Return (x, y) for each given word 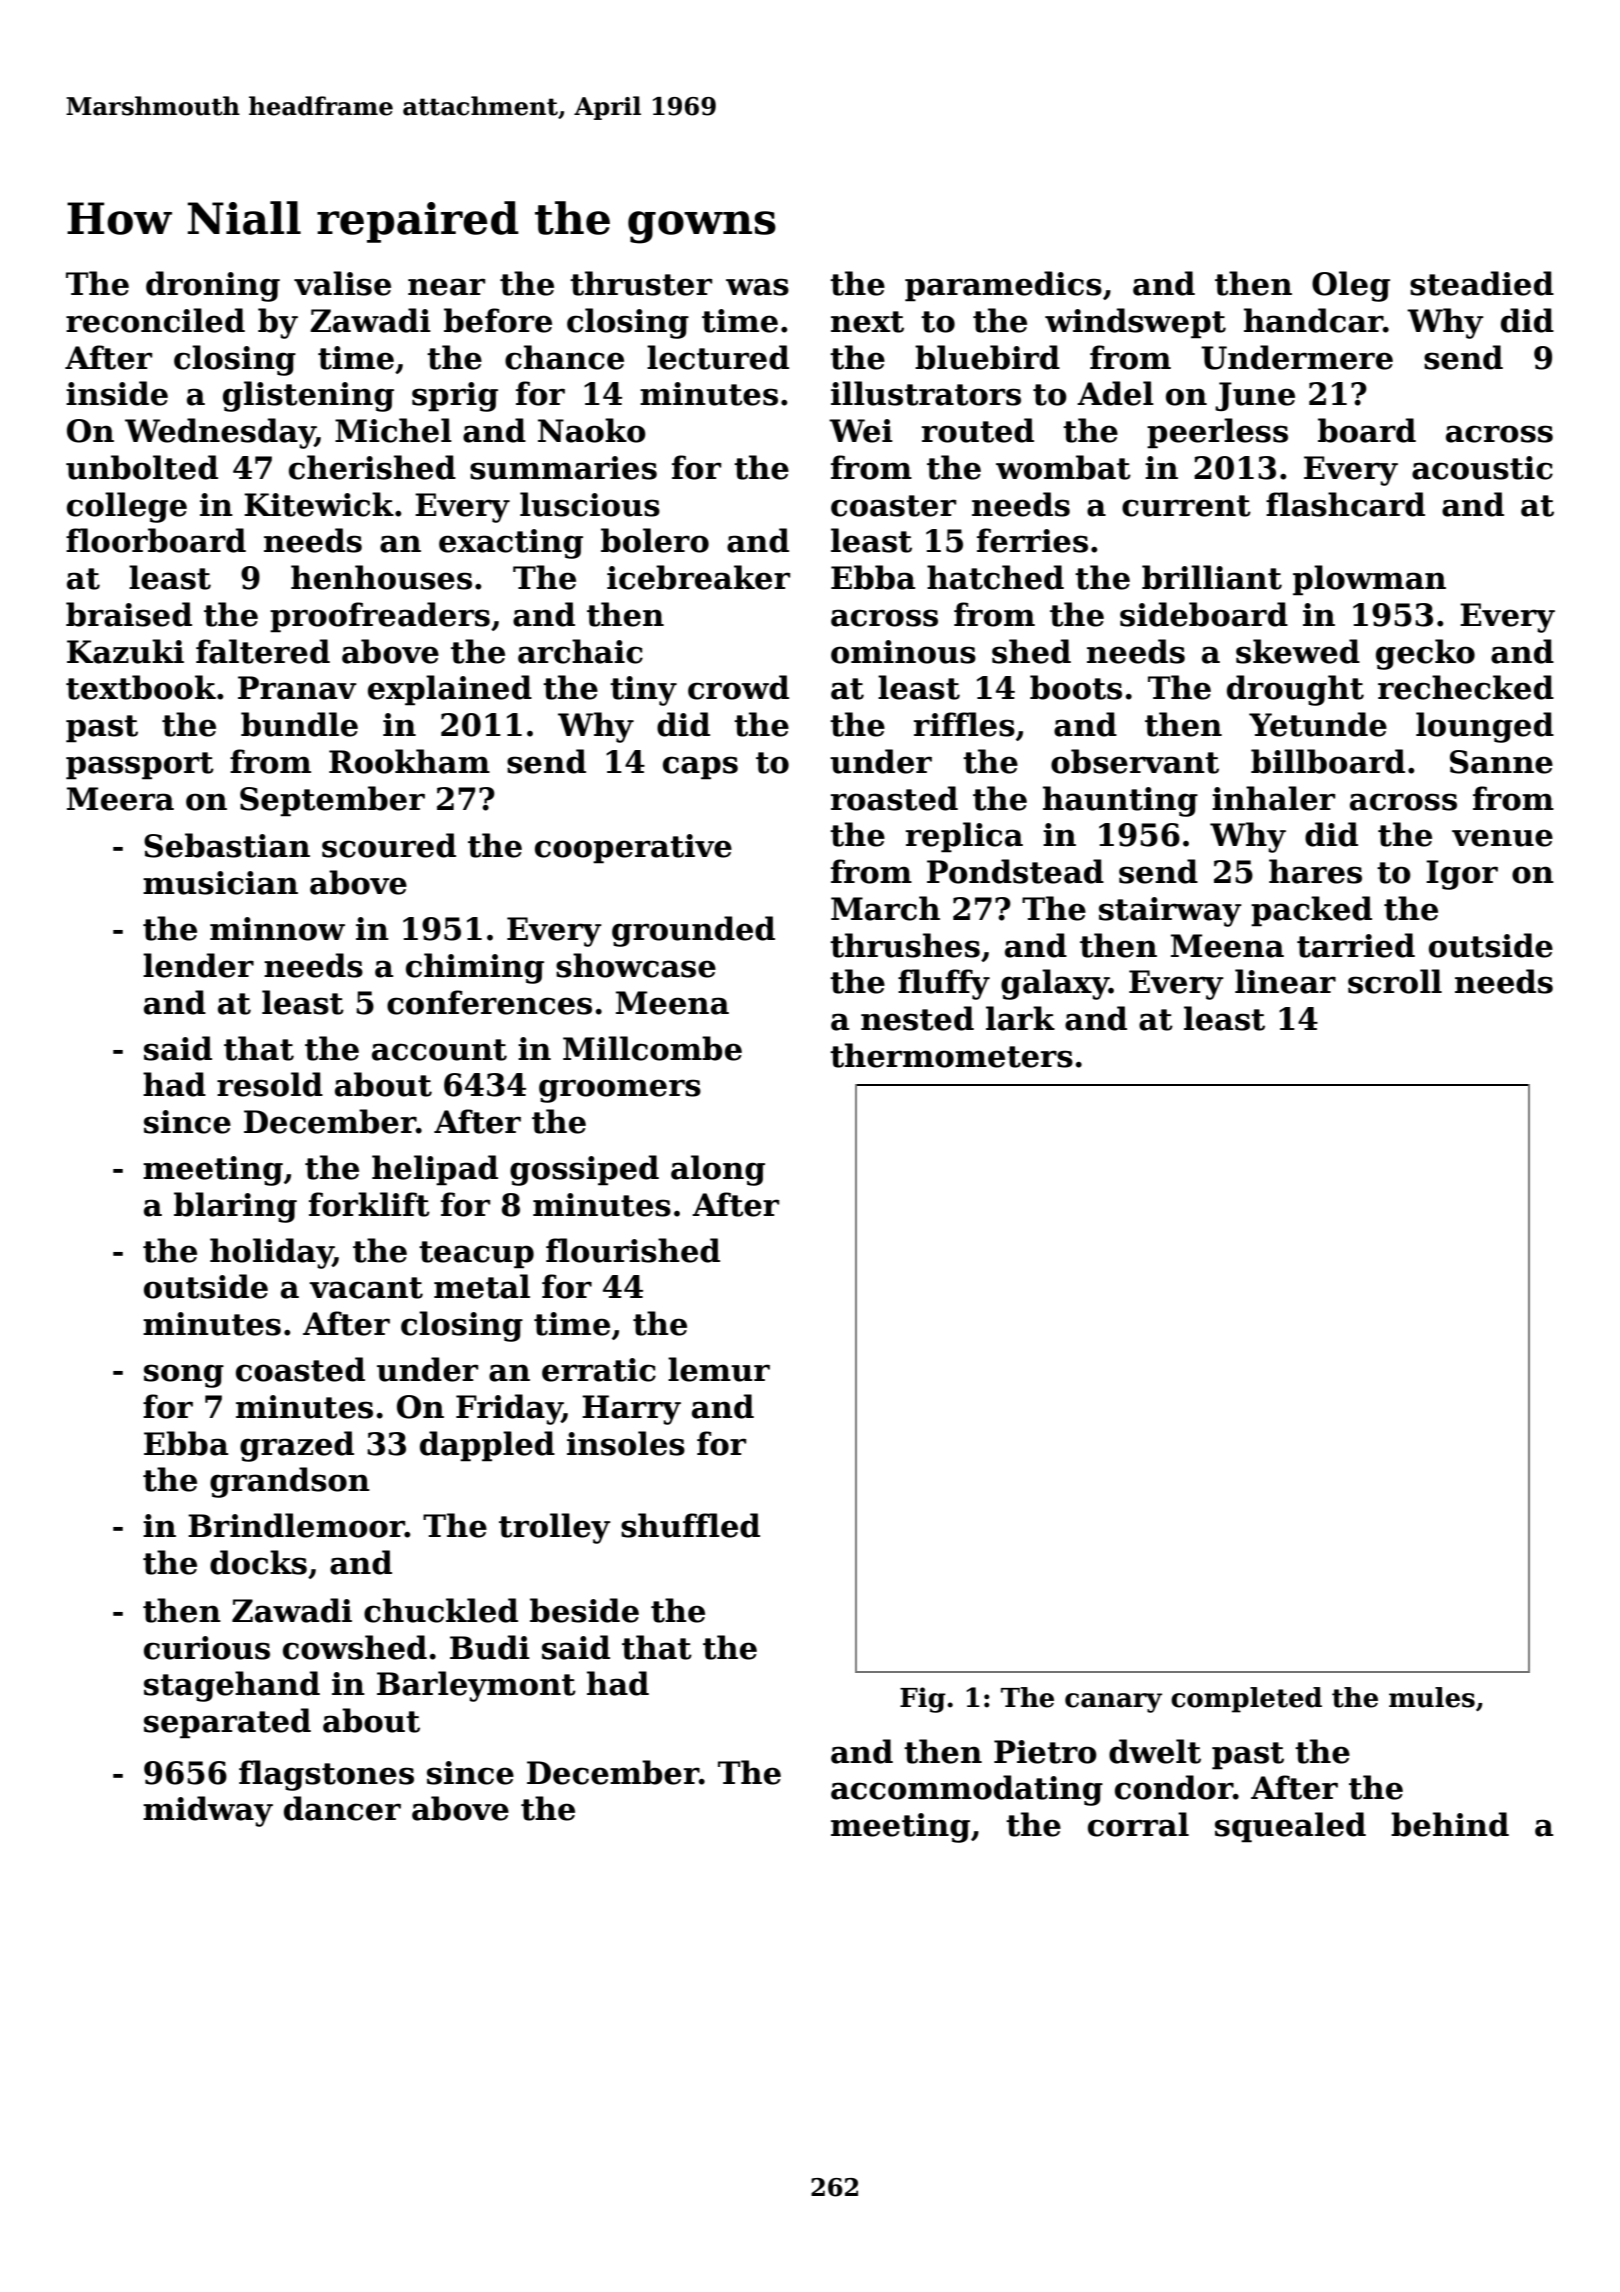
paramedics (1003, 286)
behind (1450, 1824)
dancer (342, 1808)
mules (1432, 1697)
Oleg (1351, 286)
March (885, 908)
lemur (719, 1369)
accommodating (967, 1790)
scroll (1395, 981)
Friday (509, 1409)
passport (140, 766)
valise (342, 283)
